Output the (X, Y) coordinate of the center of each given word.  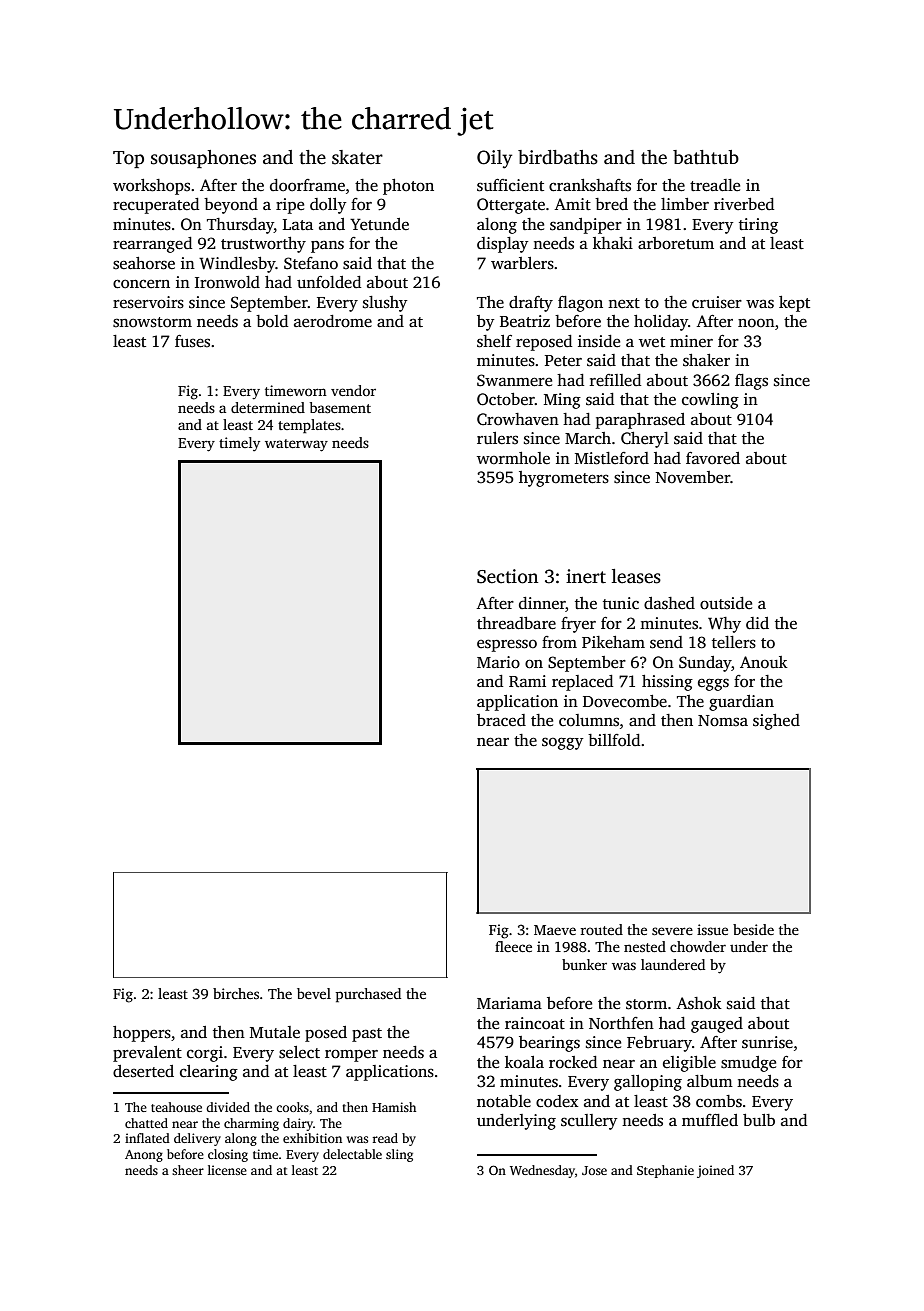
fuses (192, 341)
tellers (734, 642)
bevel (314, 993)
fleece (513, 946)
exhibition (312, 1138)
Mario (498, 662)
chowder (698, 946)
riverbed (744, 204)
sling (399, 1155)
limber (685, 204)
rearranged (152, 245)
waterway (296, 445)
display (503, 245)
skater (357, 157)
